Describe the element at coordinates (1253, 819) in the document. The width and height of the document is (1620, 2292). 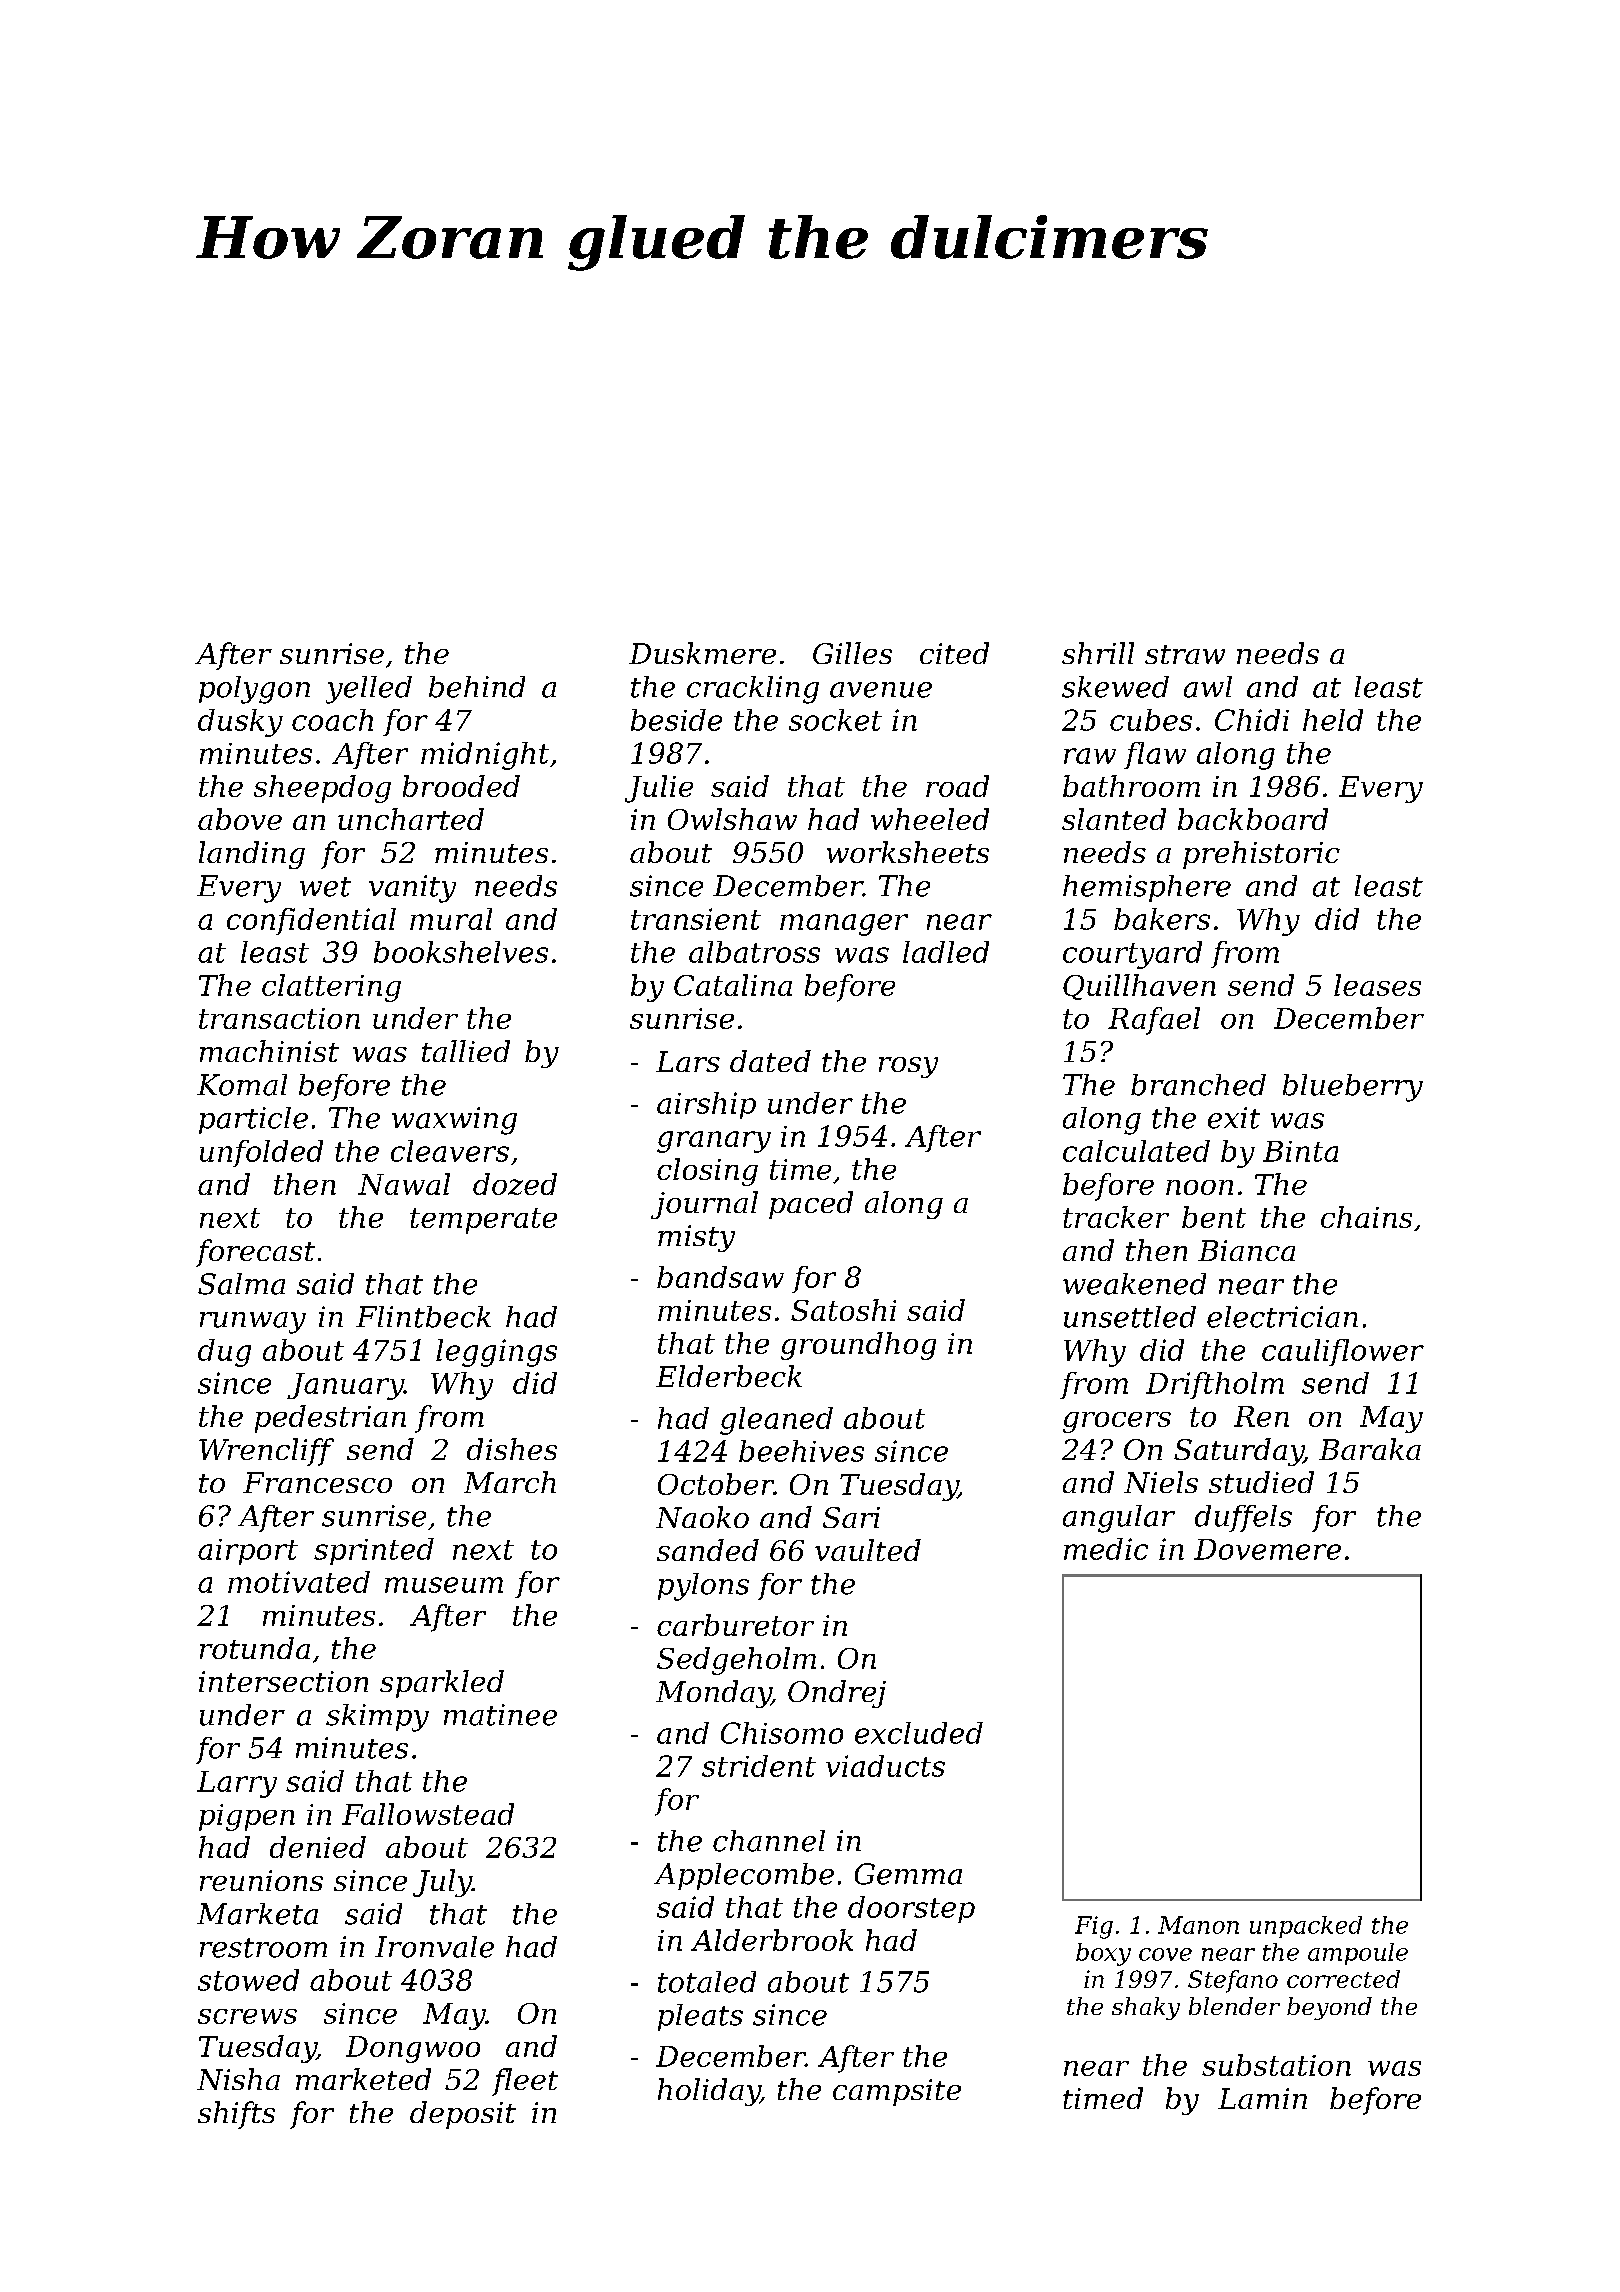
I see `backboard` at that location.
